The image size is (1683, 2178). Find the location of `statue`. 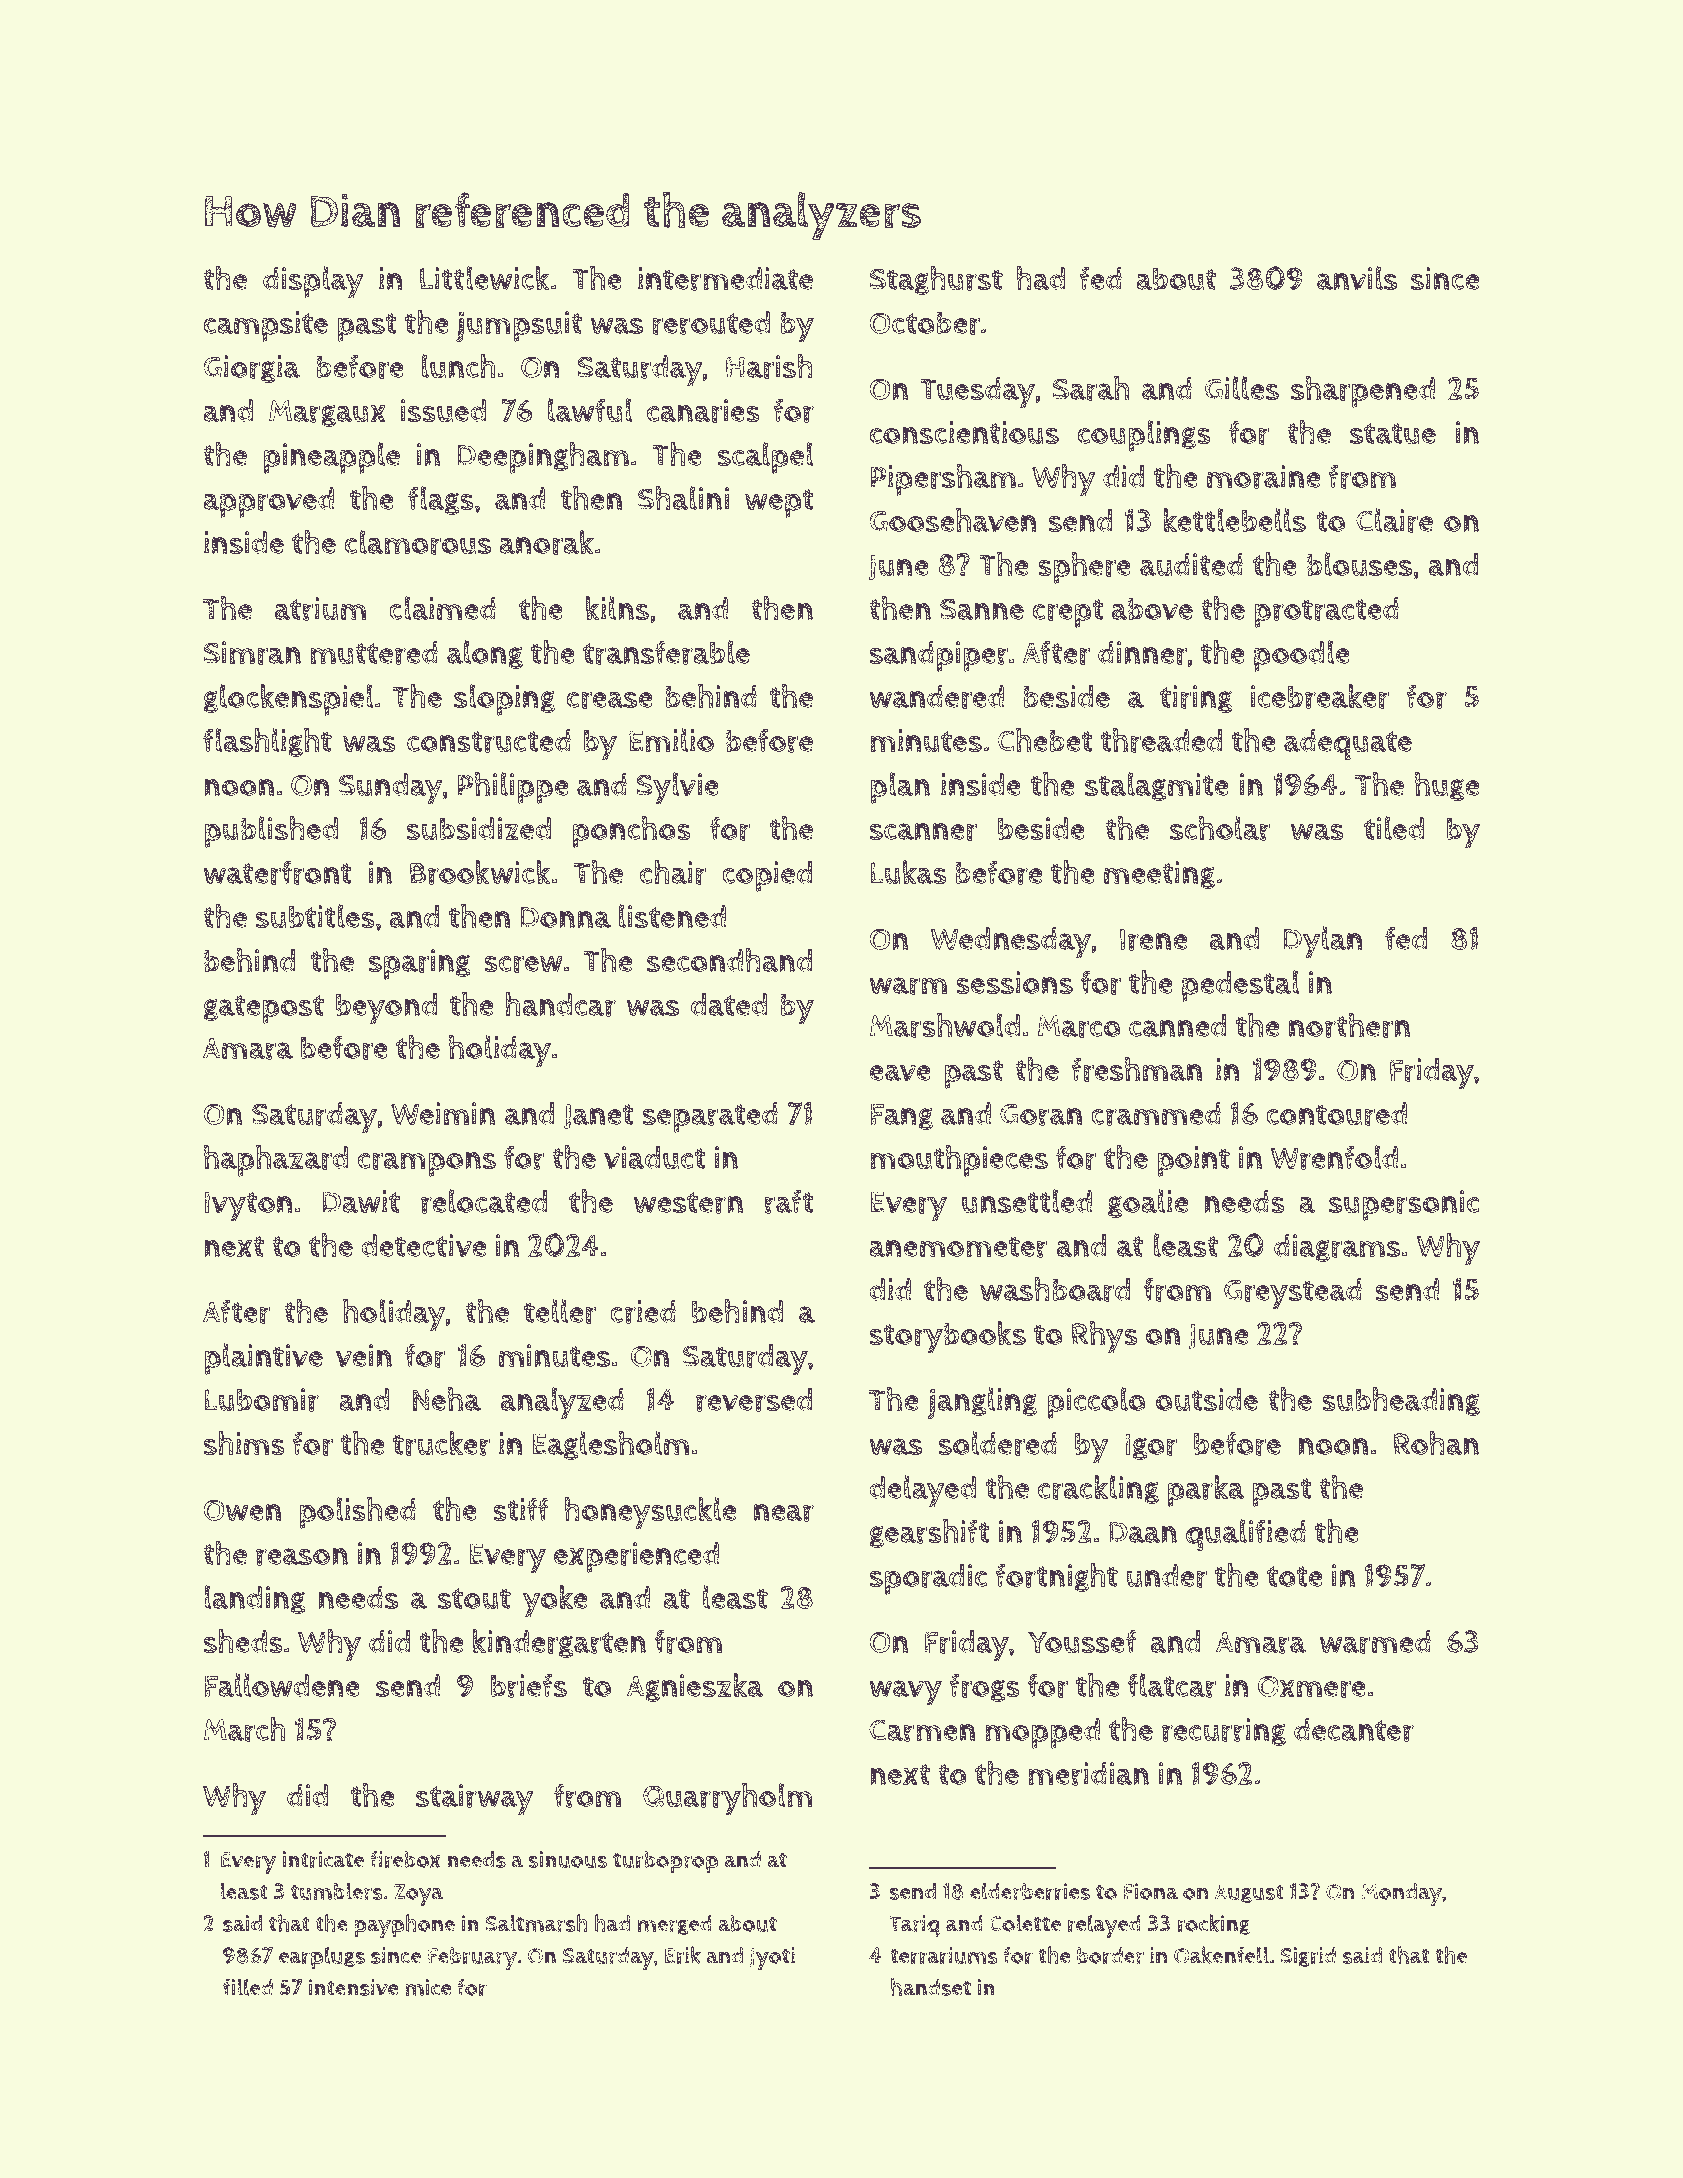

statue is located at coordinates (1393, 434).
